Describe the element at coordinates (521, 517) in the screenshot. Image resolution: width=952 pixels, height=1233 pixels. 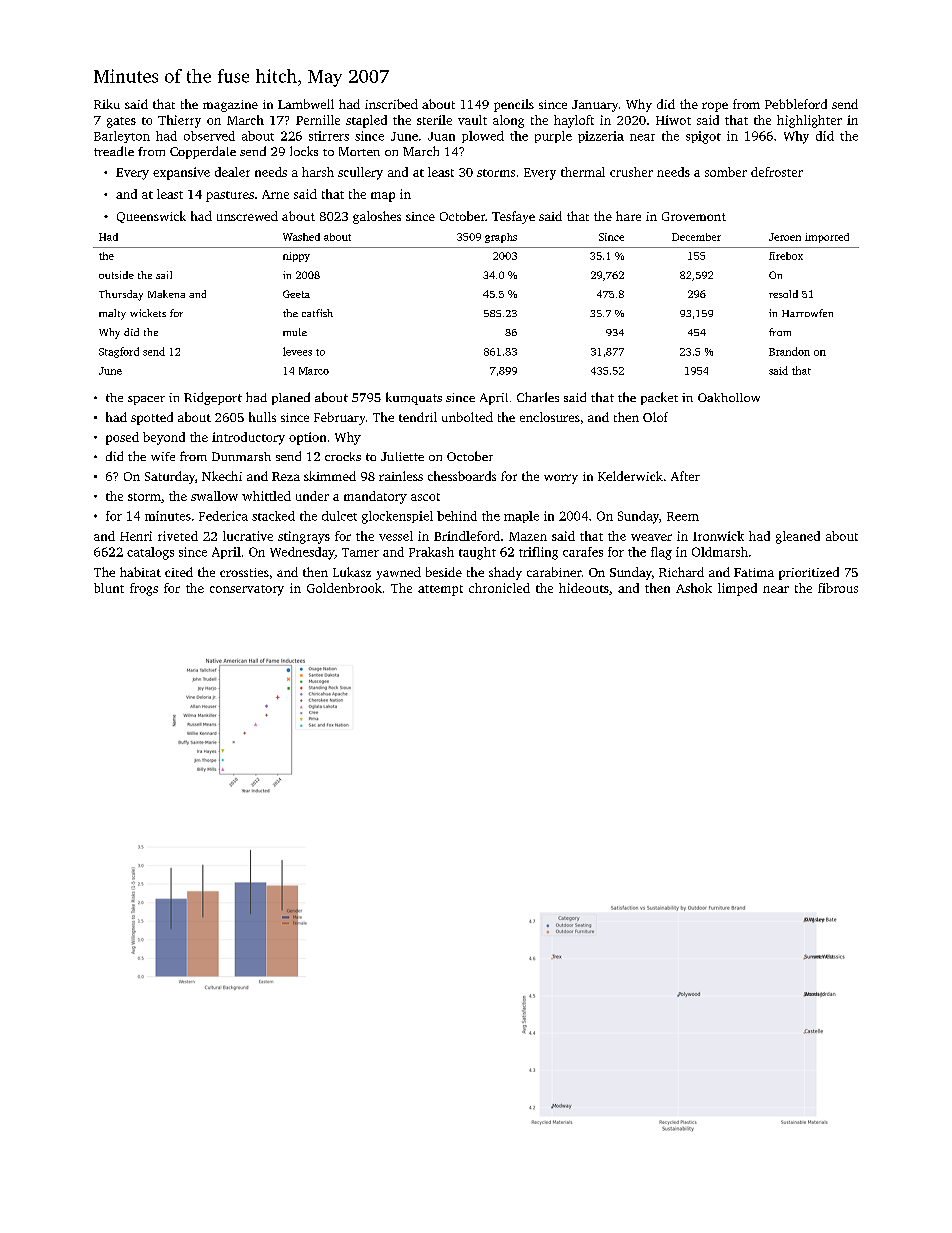
I see `maple` at that location.
